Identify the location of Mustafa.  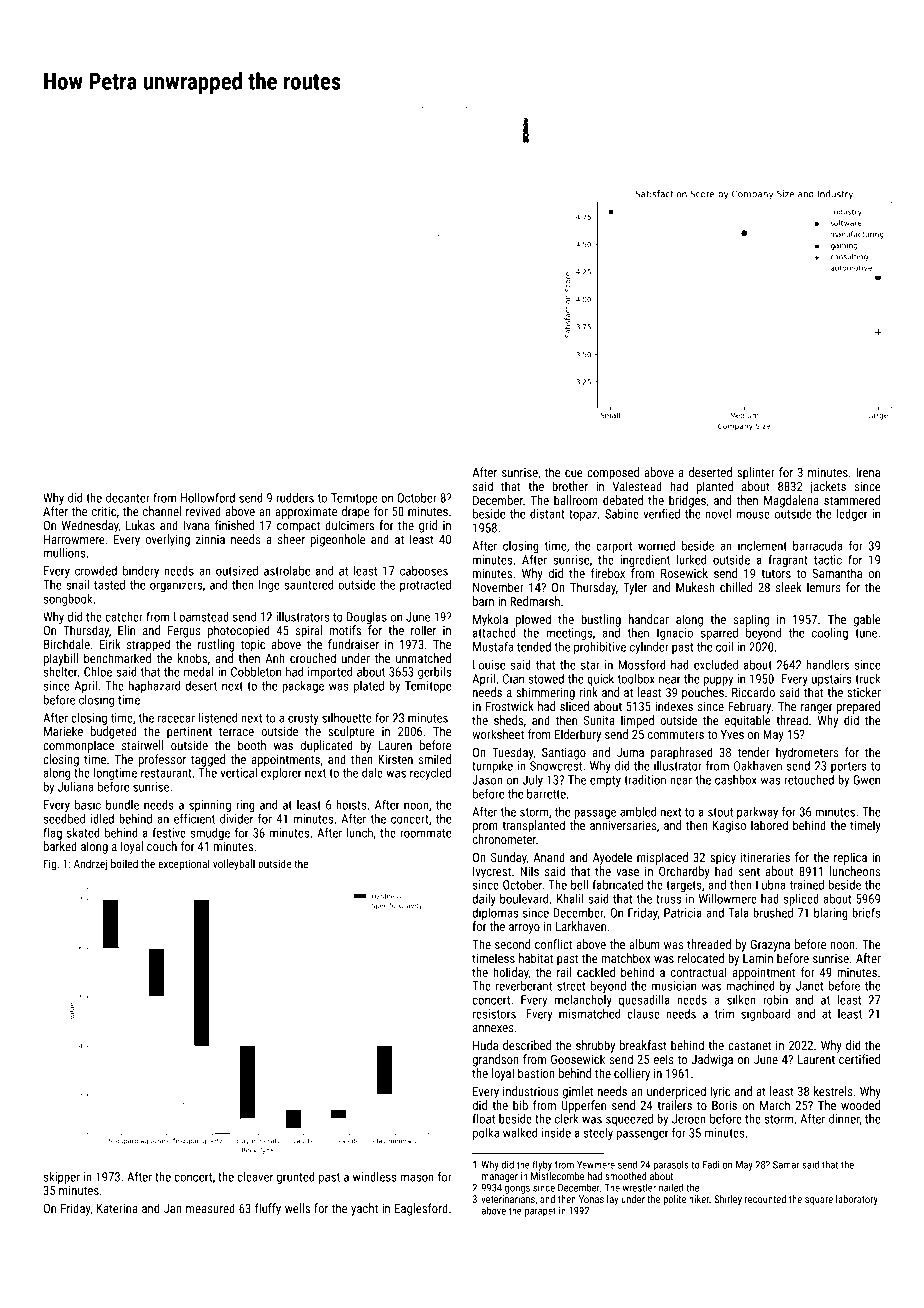
(493, 647).
